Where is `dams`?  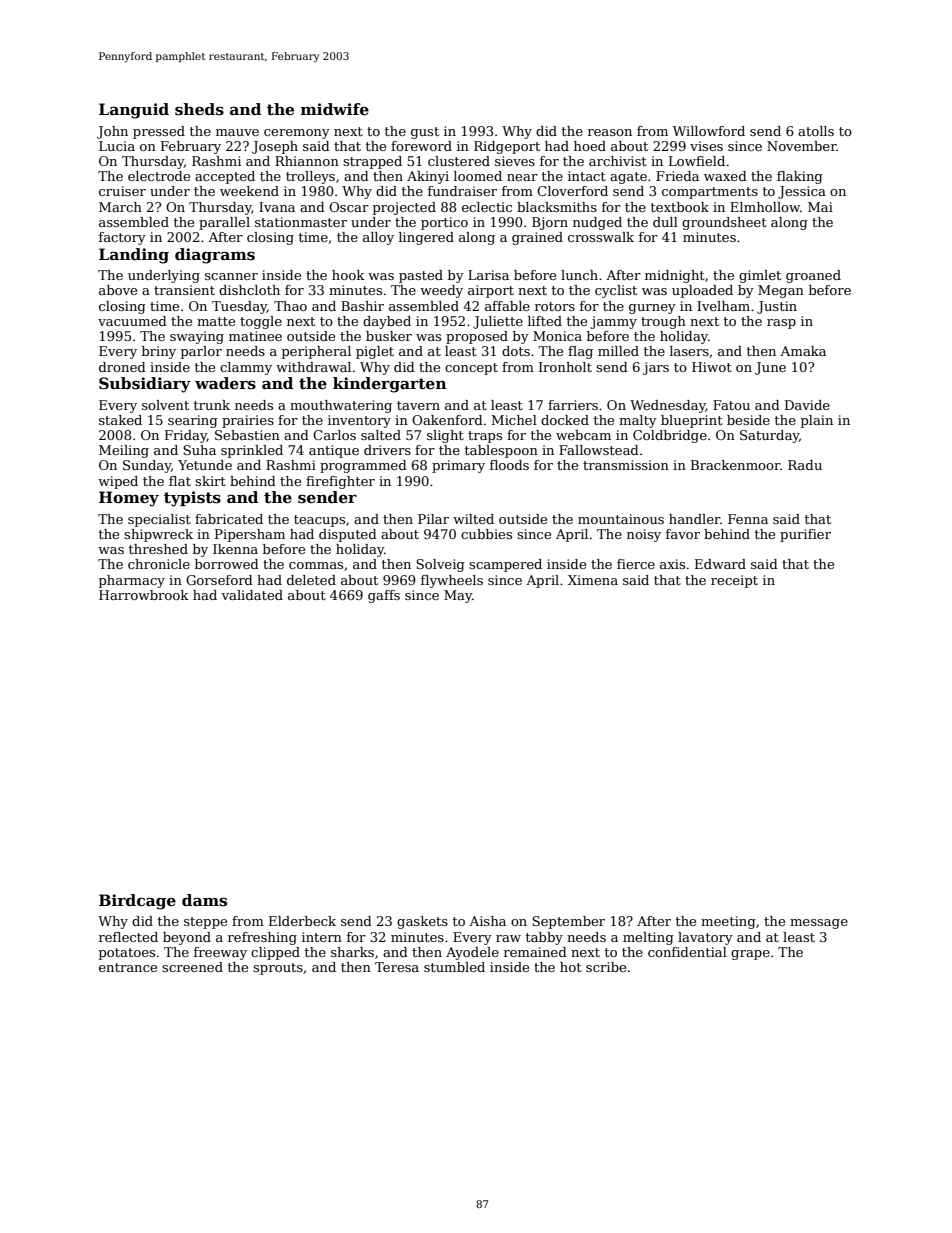 dams is located at coordinates (204, 900).
